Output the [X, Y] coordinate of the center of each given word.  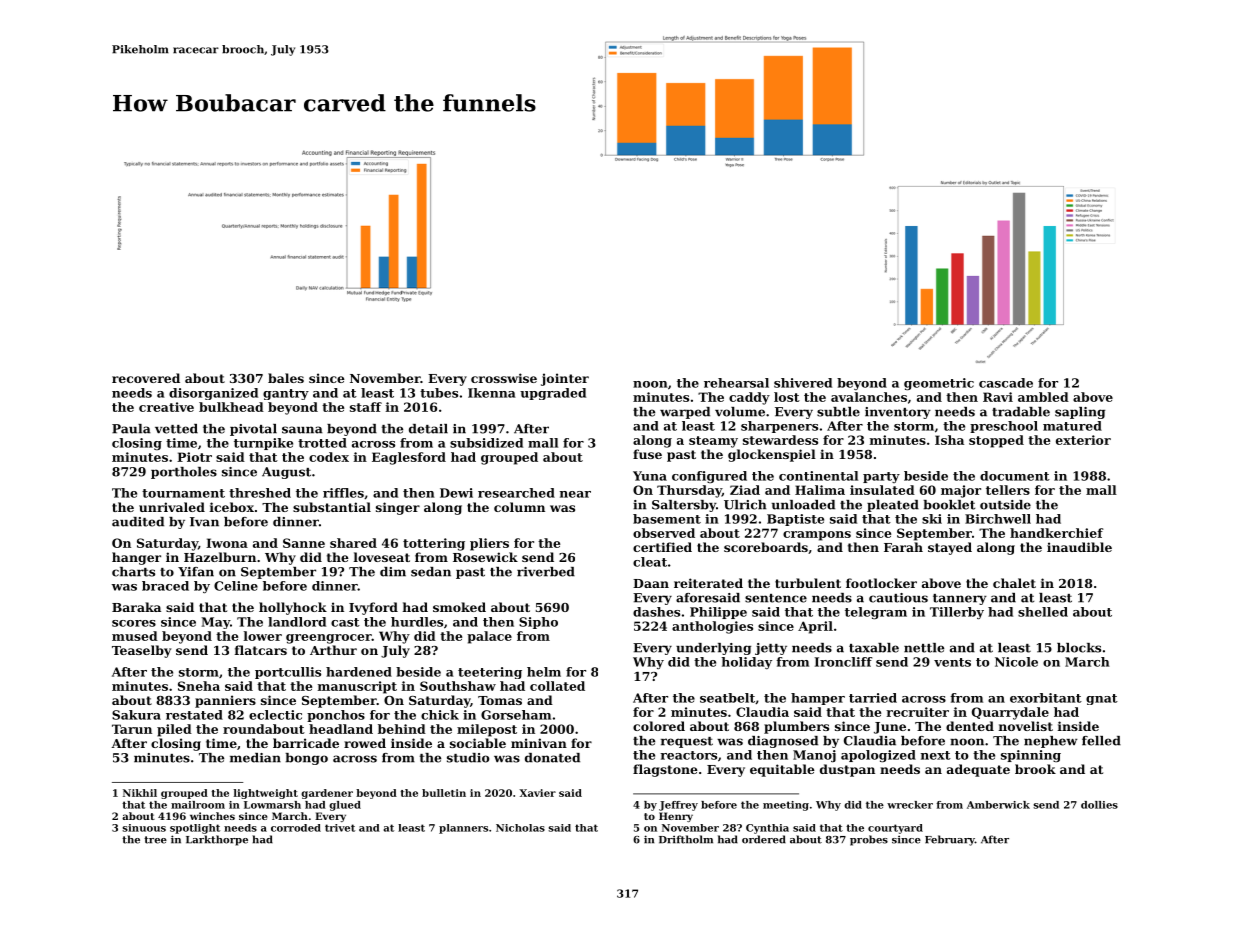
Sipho [538, 623]
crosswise [504, 378]
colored [659, 726]
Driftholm [686, 839]
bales [286, 378]
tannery [960, 599]
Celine [236, 586]
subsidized [486, 443]
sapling [1080, 413]
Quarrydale [1010, 713]
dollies [1099, 805]
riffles [343, 493]
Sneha [199, 686]
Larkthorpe [217, 840]
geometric [939, 384]
